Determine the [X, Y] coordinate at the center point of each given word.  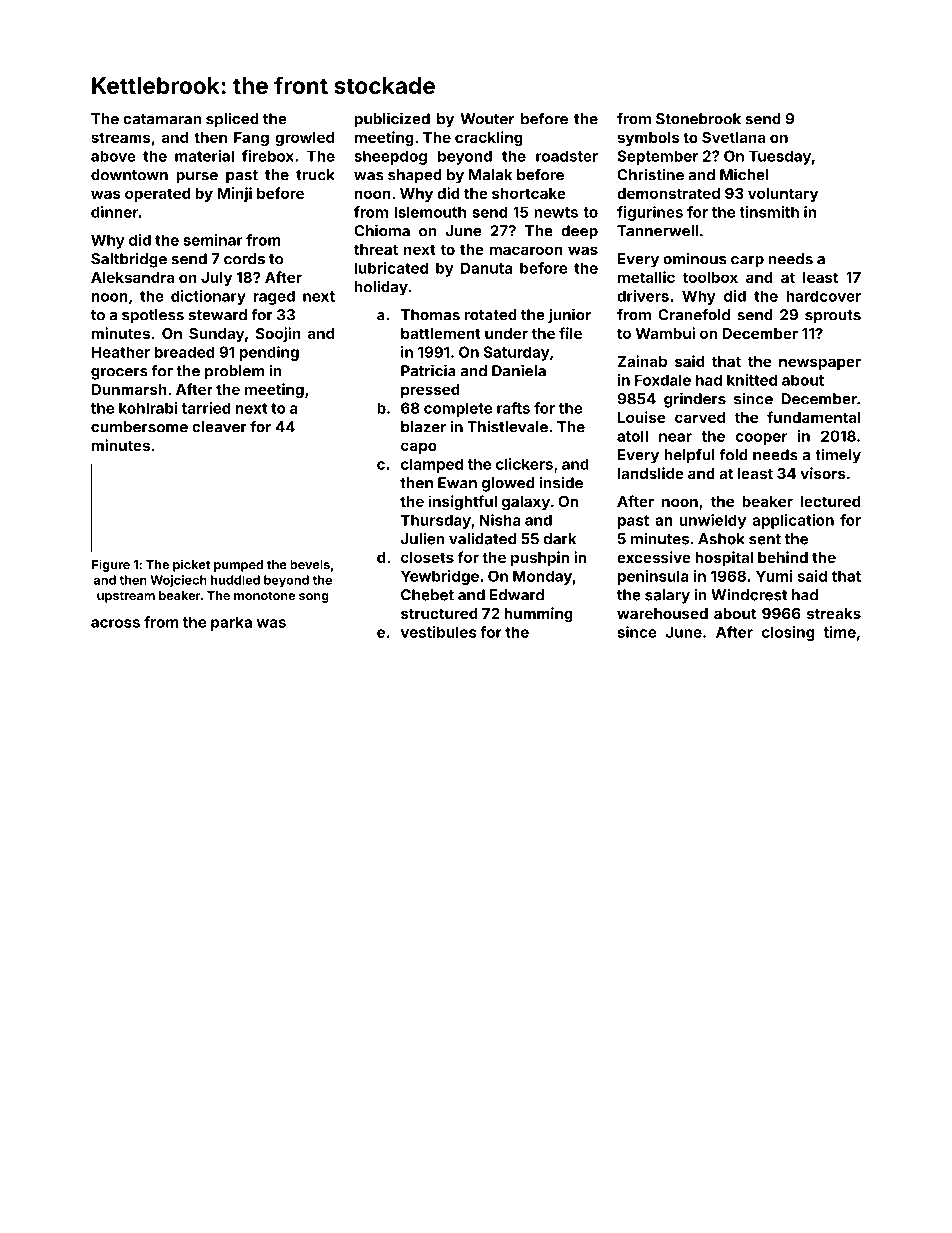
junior [569, 316]
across [115, 623]
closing [788, 633]
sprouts [833, 317]
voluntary [783, 194]
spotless [153, 316]
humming [538, 615]
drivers [643, 296]
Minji [234, 194]
